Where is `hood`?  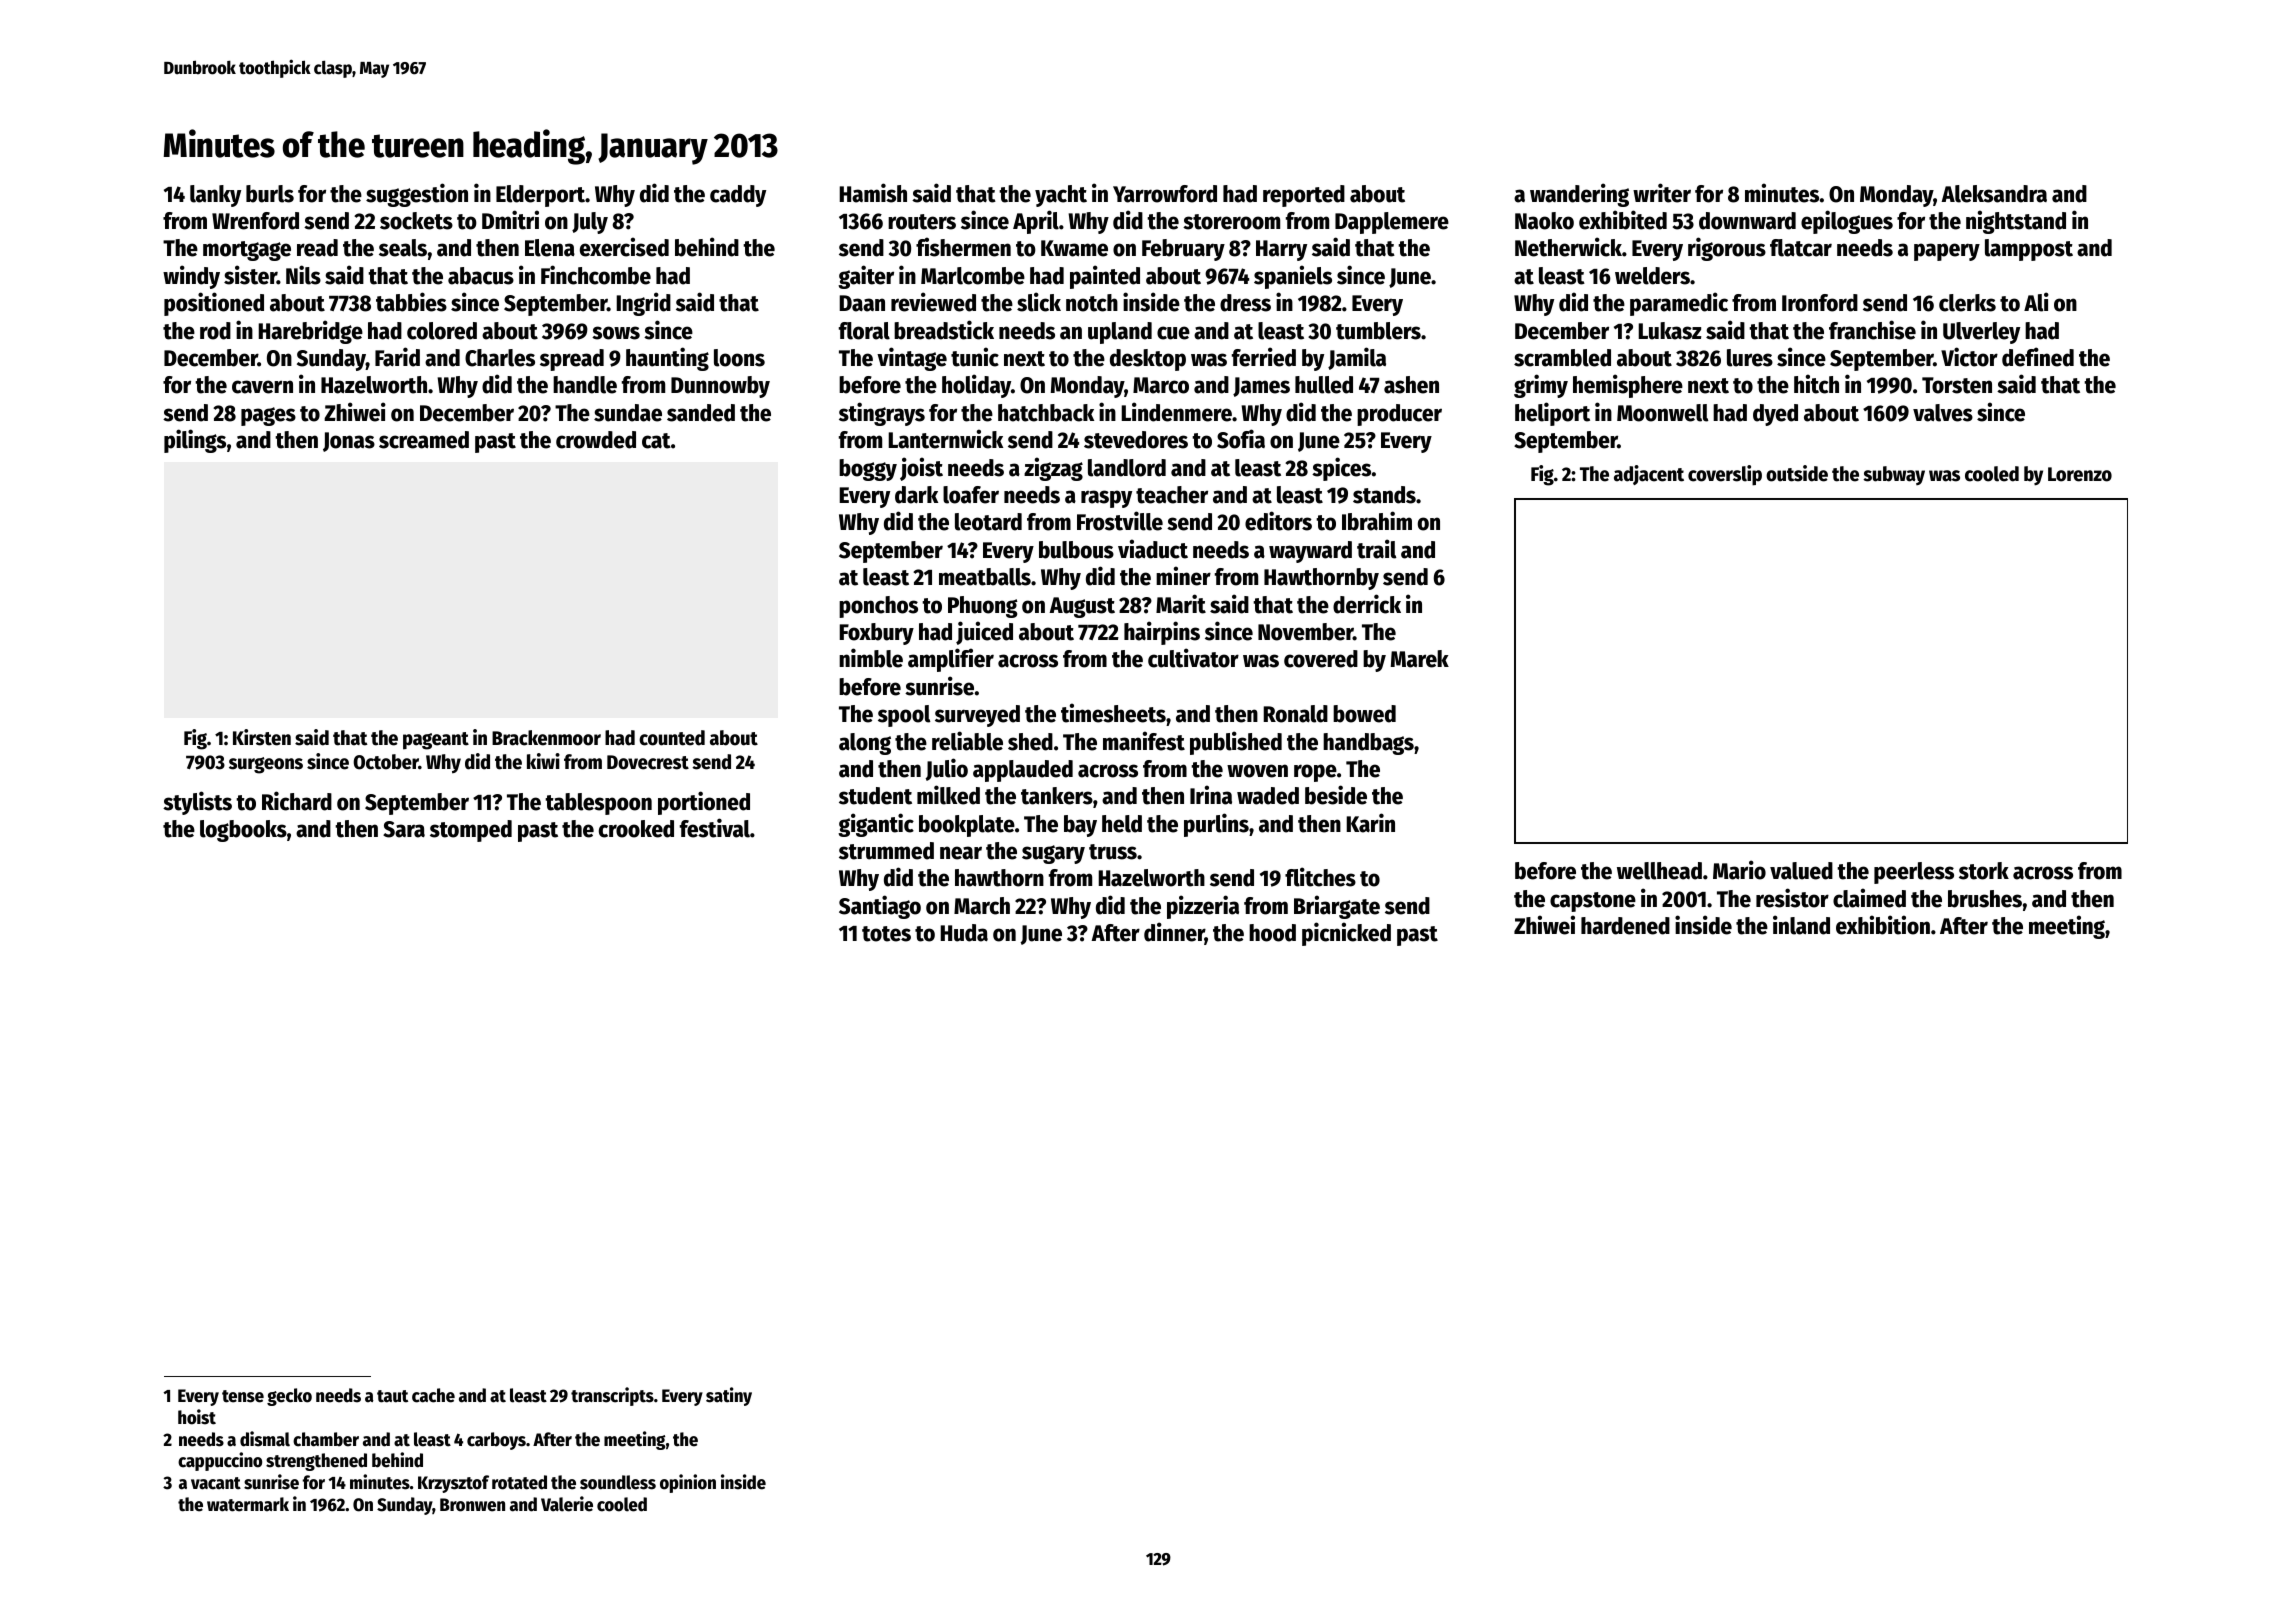 hood is located at coordinates (1272, 933).
